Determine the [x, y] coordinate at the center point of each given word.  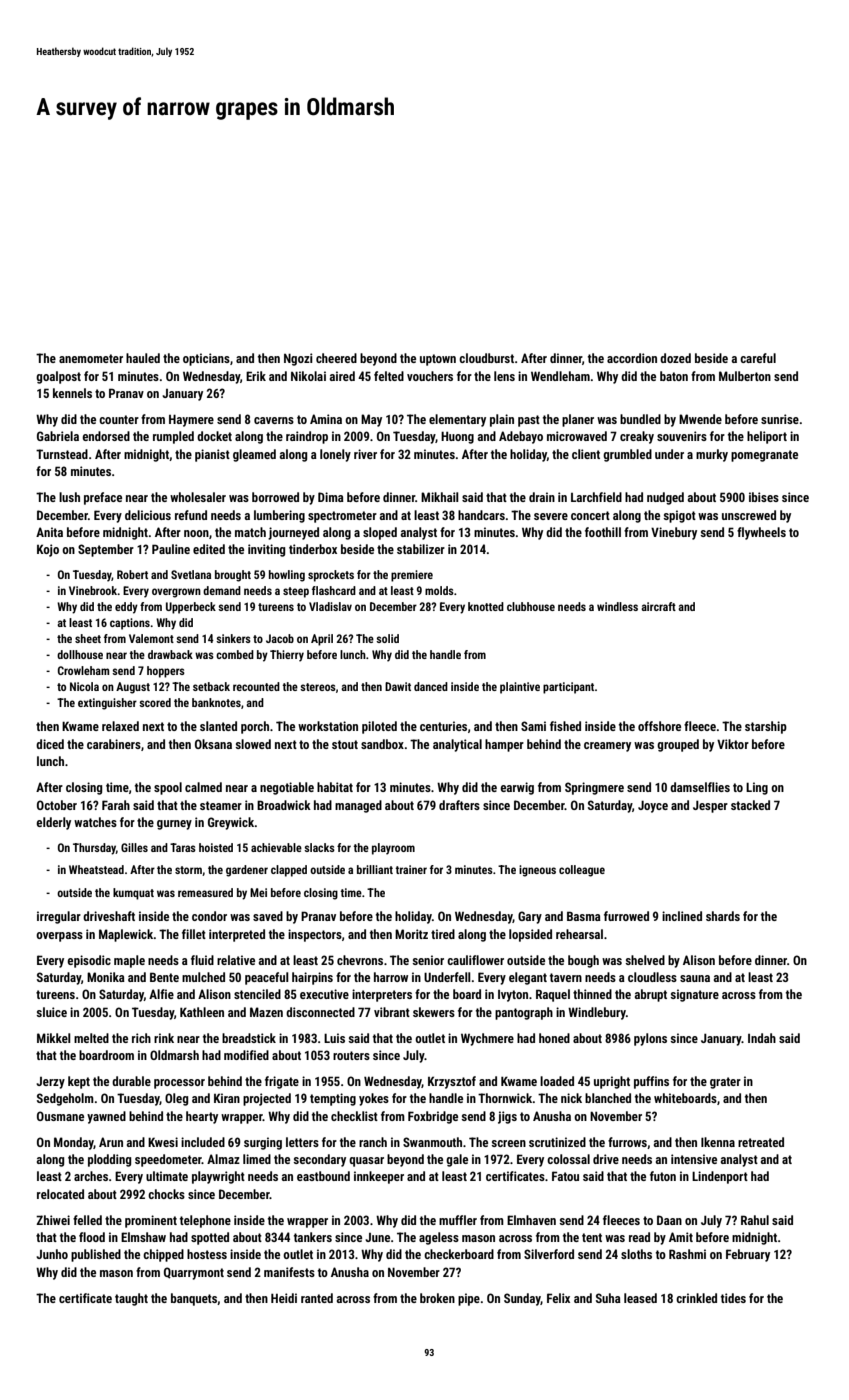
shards [723, 916]
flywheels [761, 533]
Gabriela [58, 436]
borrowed [275, 497]
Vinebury [674, 533]
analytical [457, 745]
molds [439, 590]
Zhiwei [53, 1220]
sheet [88, 638]
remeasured [205, 892]
